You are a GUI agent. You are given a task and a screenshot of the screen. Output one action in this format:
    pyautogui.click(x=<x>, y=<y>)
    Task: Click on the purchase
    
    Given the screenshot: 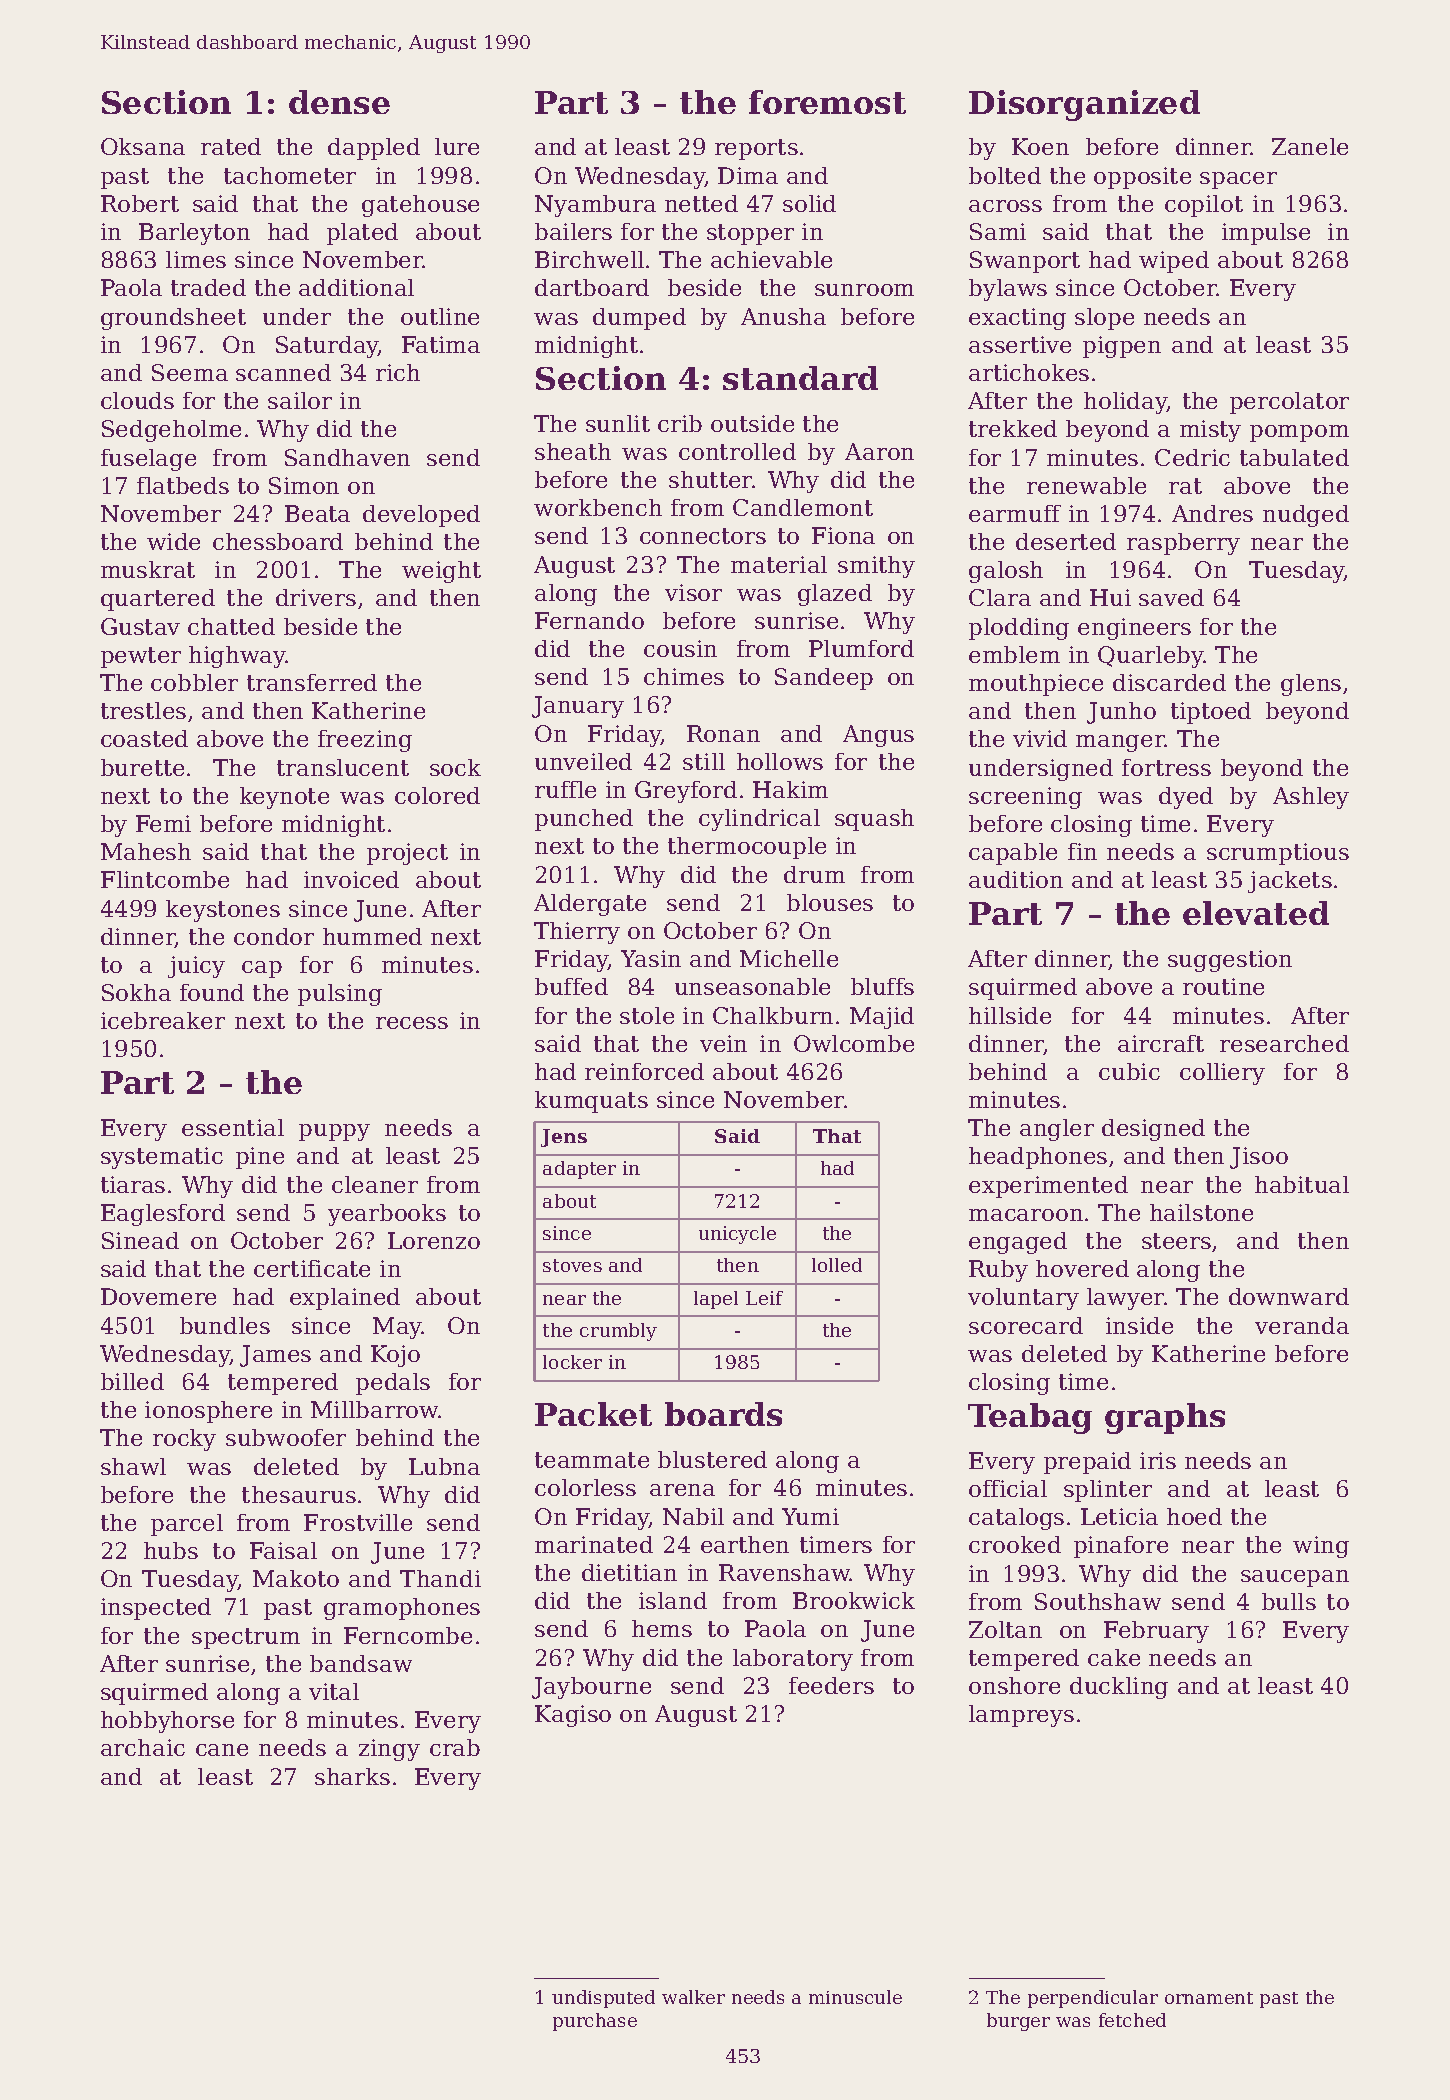 What is the action you would take?
    pyautogui.click(x=595, y=2022)
